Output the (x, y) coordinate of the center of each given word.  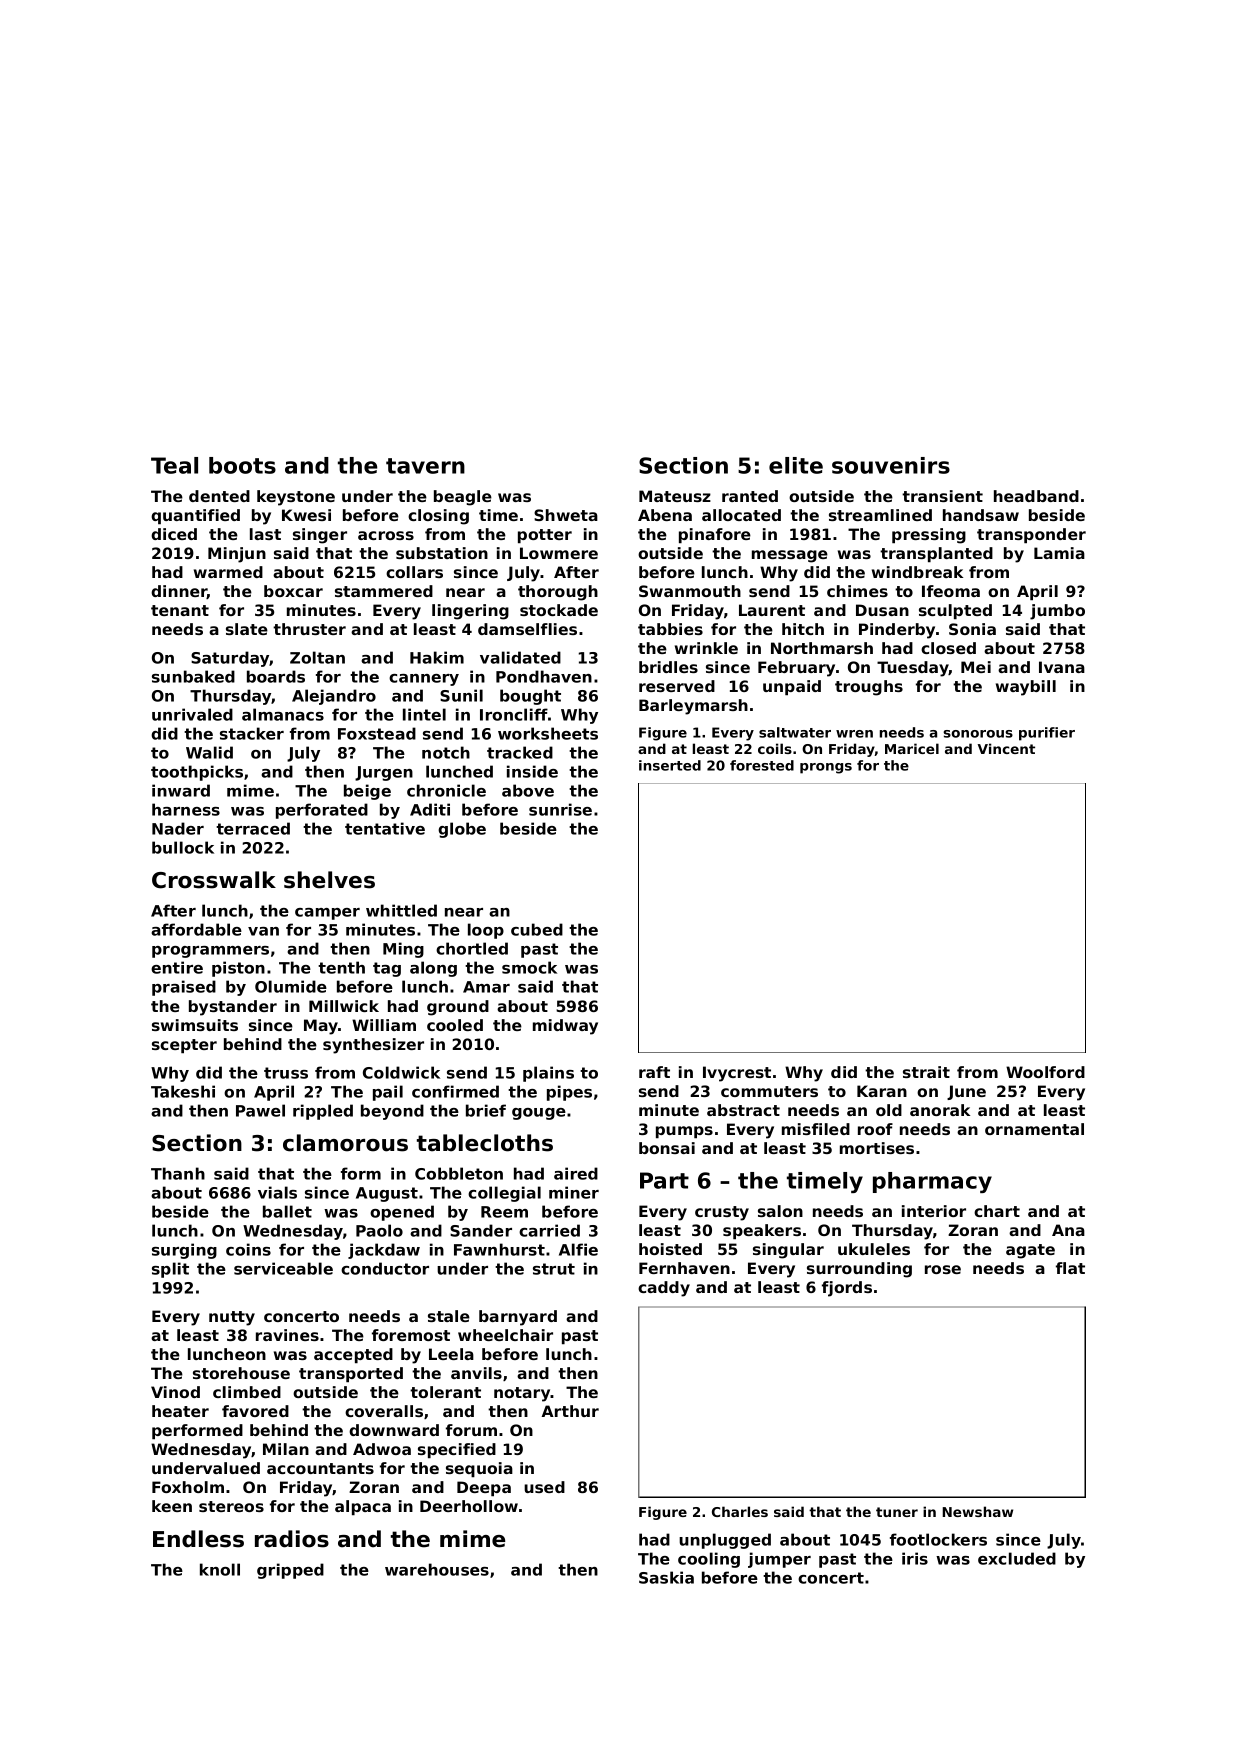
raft (654, 1072)
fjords (847, 1289)
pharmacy (932, 1182)
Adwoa (382, 1449)
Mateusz (675, 496)
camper (327, 914)
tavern (425, 466)
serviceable (283, 1268)
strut (554, 1269)
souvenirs (891, 465)
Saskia (666, 1577)
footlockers (938, 1539)
